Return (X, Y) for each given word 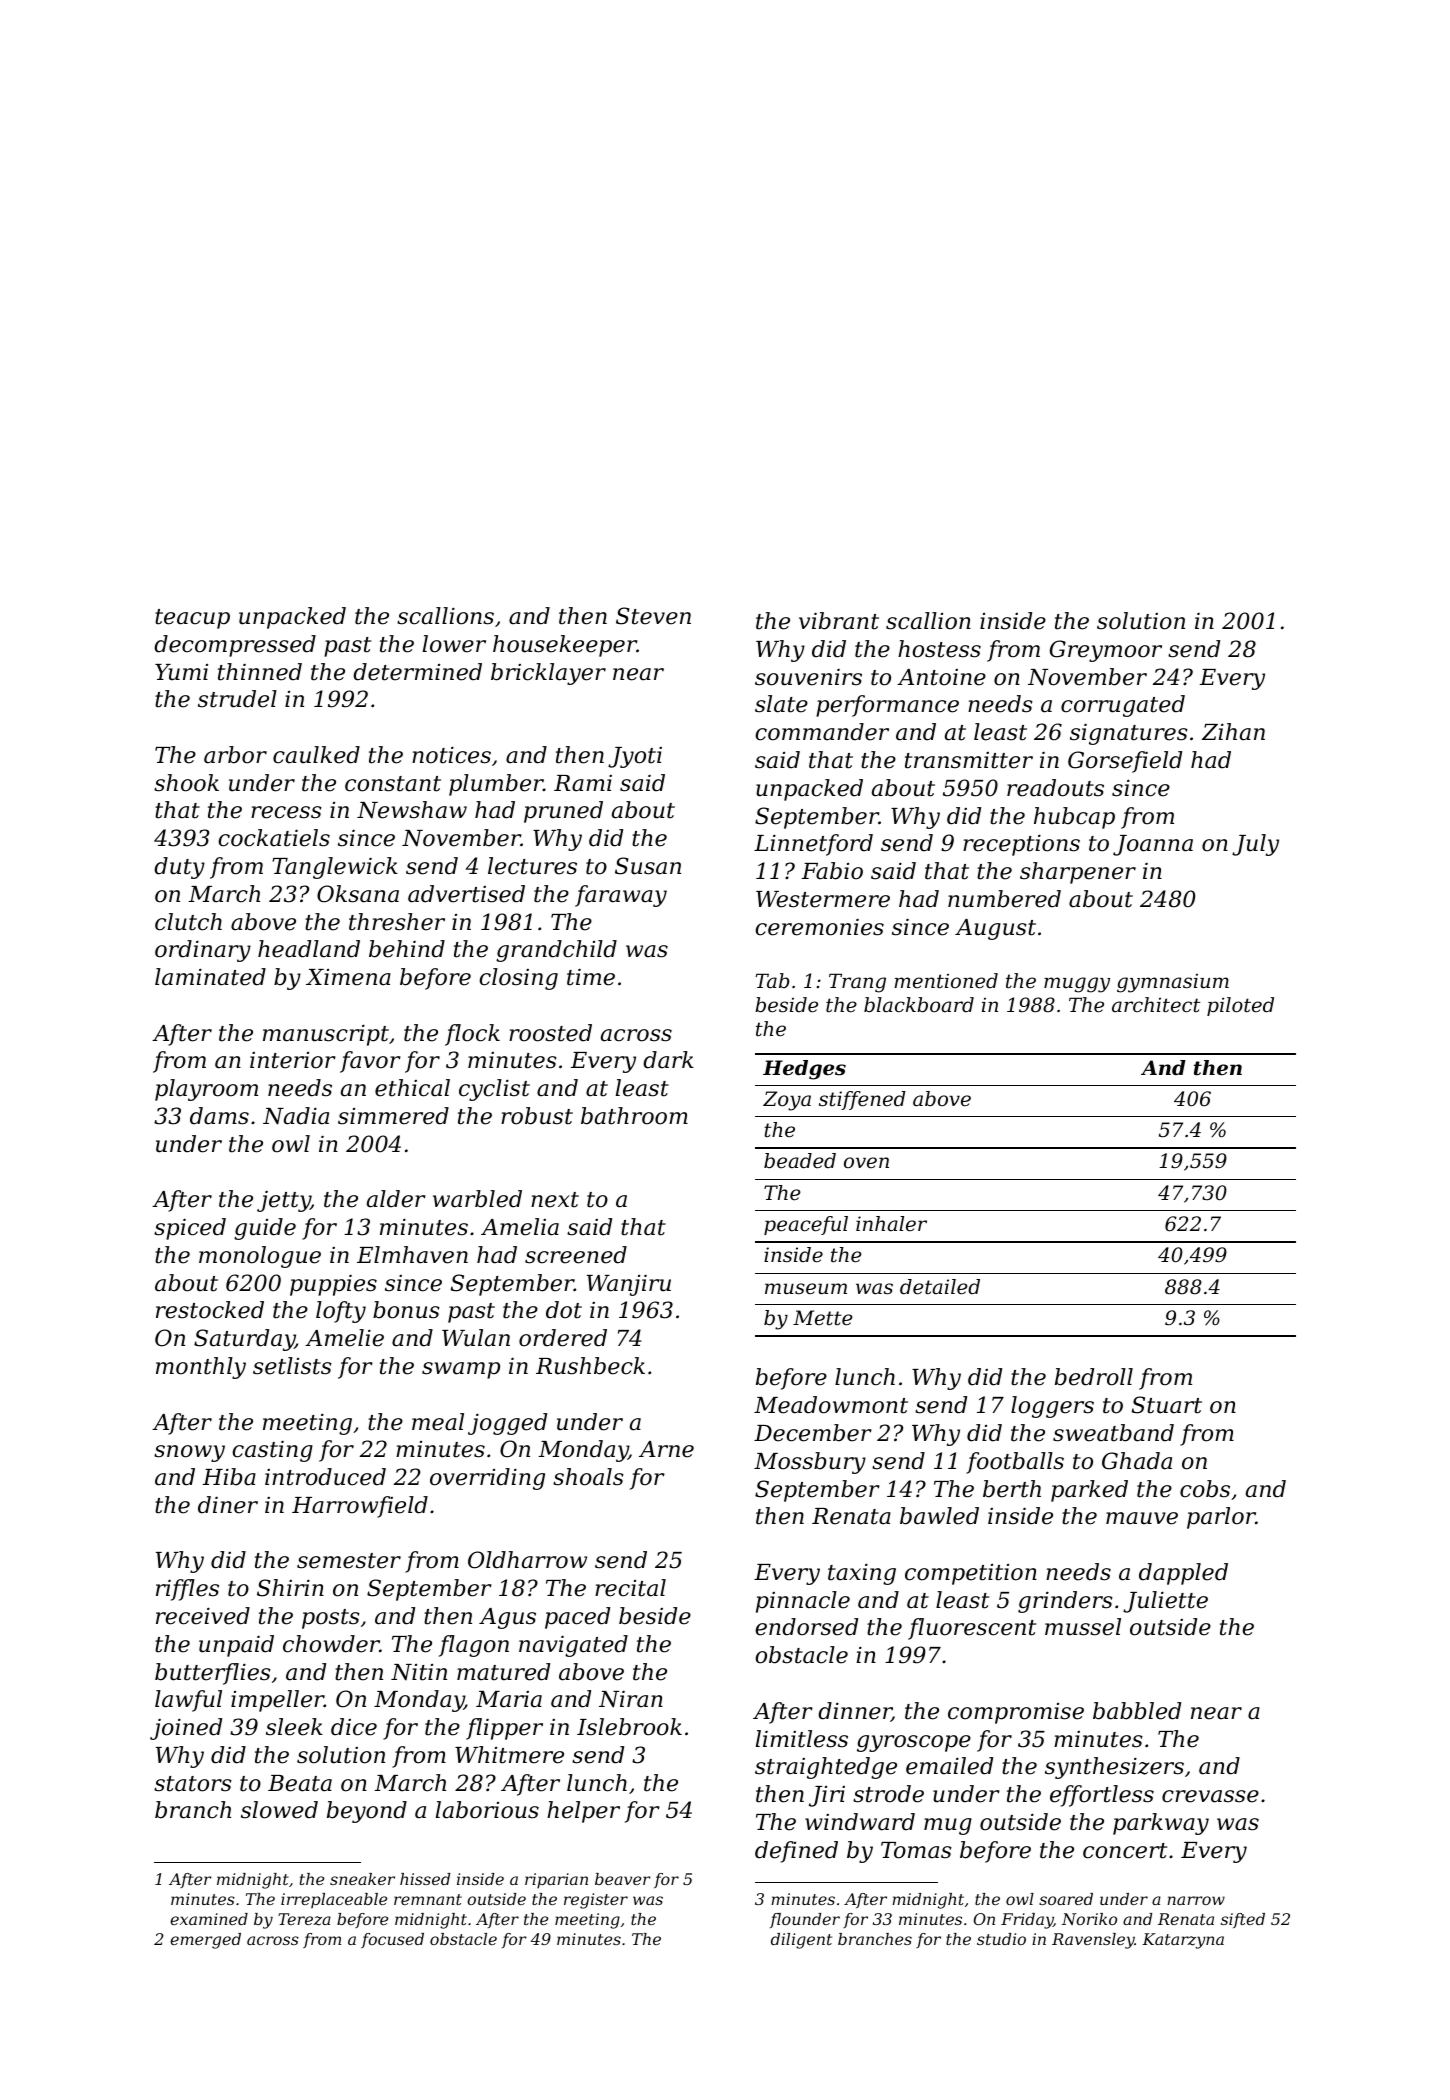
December (813, 1433)
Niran (631, 1699)
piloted (1240, 1006)
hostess (939, 649)
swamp (461, 1370)
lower (454, 644)
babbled (1137, 1711)
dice (354, 1727)
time (591, 977)
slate (781, 704)
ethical (412, 1088)
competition (971, 1574)
